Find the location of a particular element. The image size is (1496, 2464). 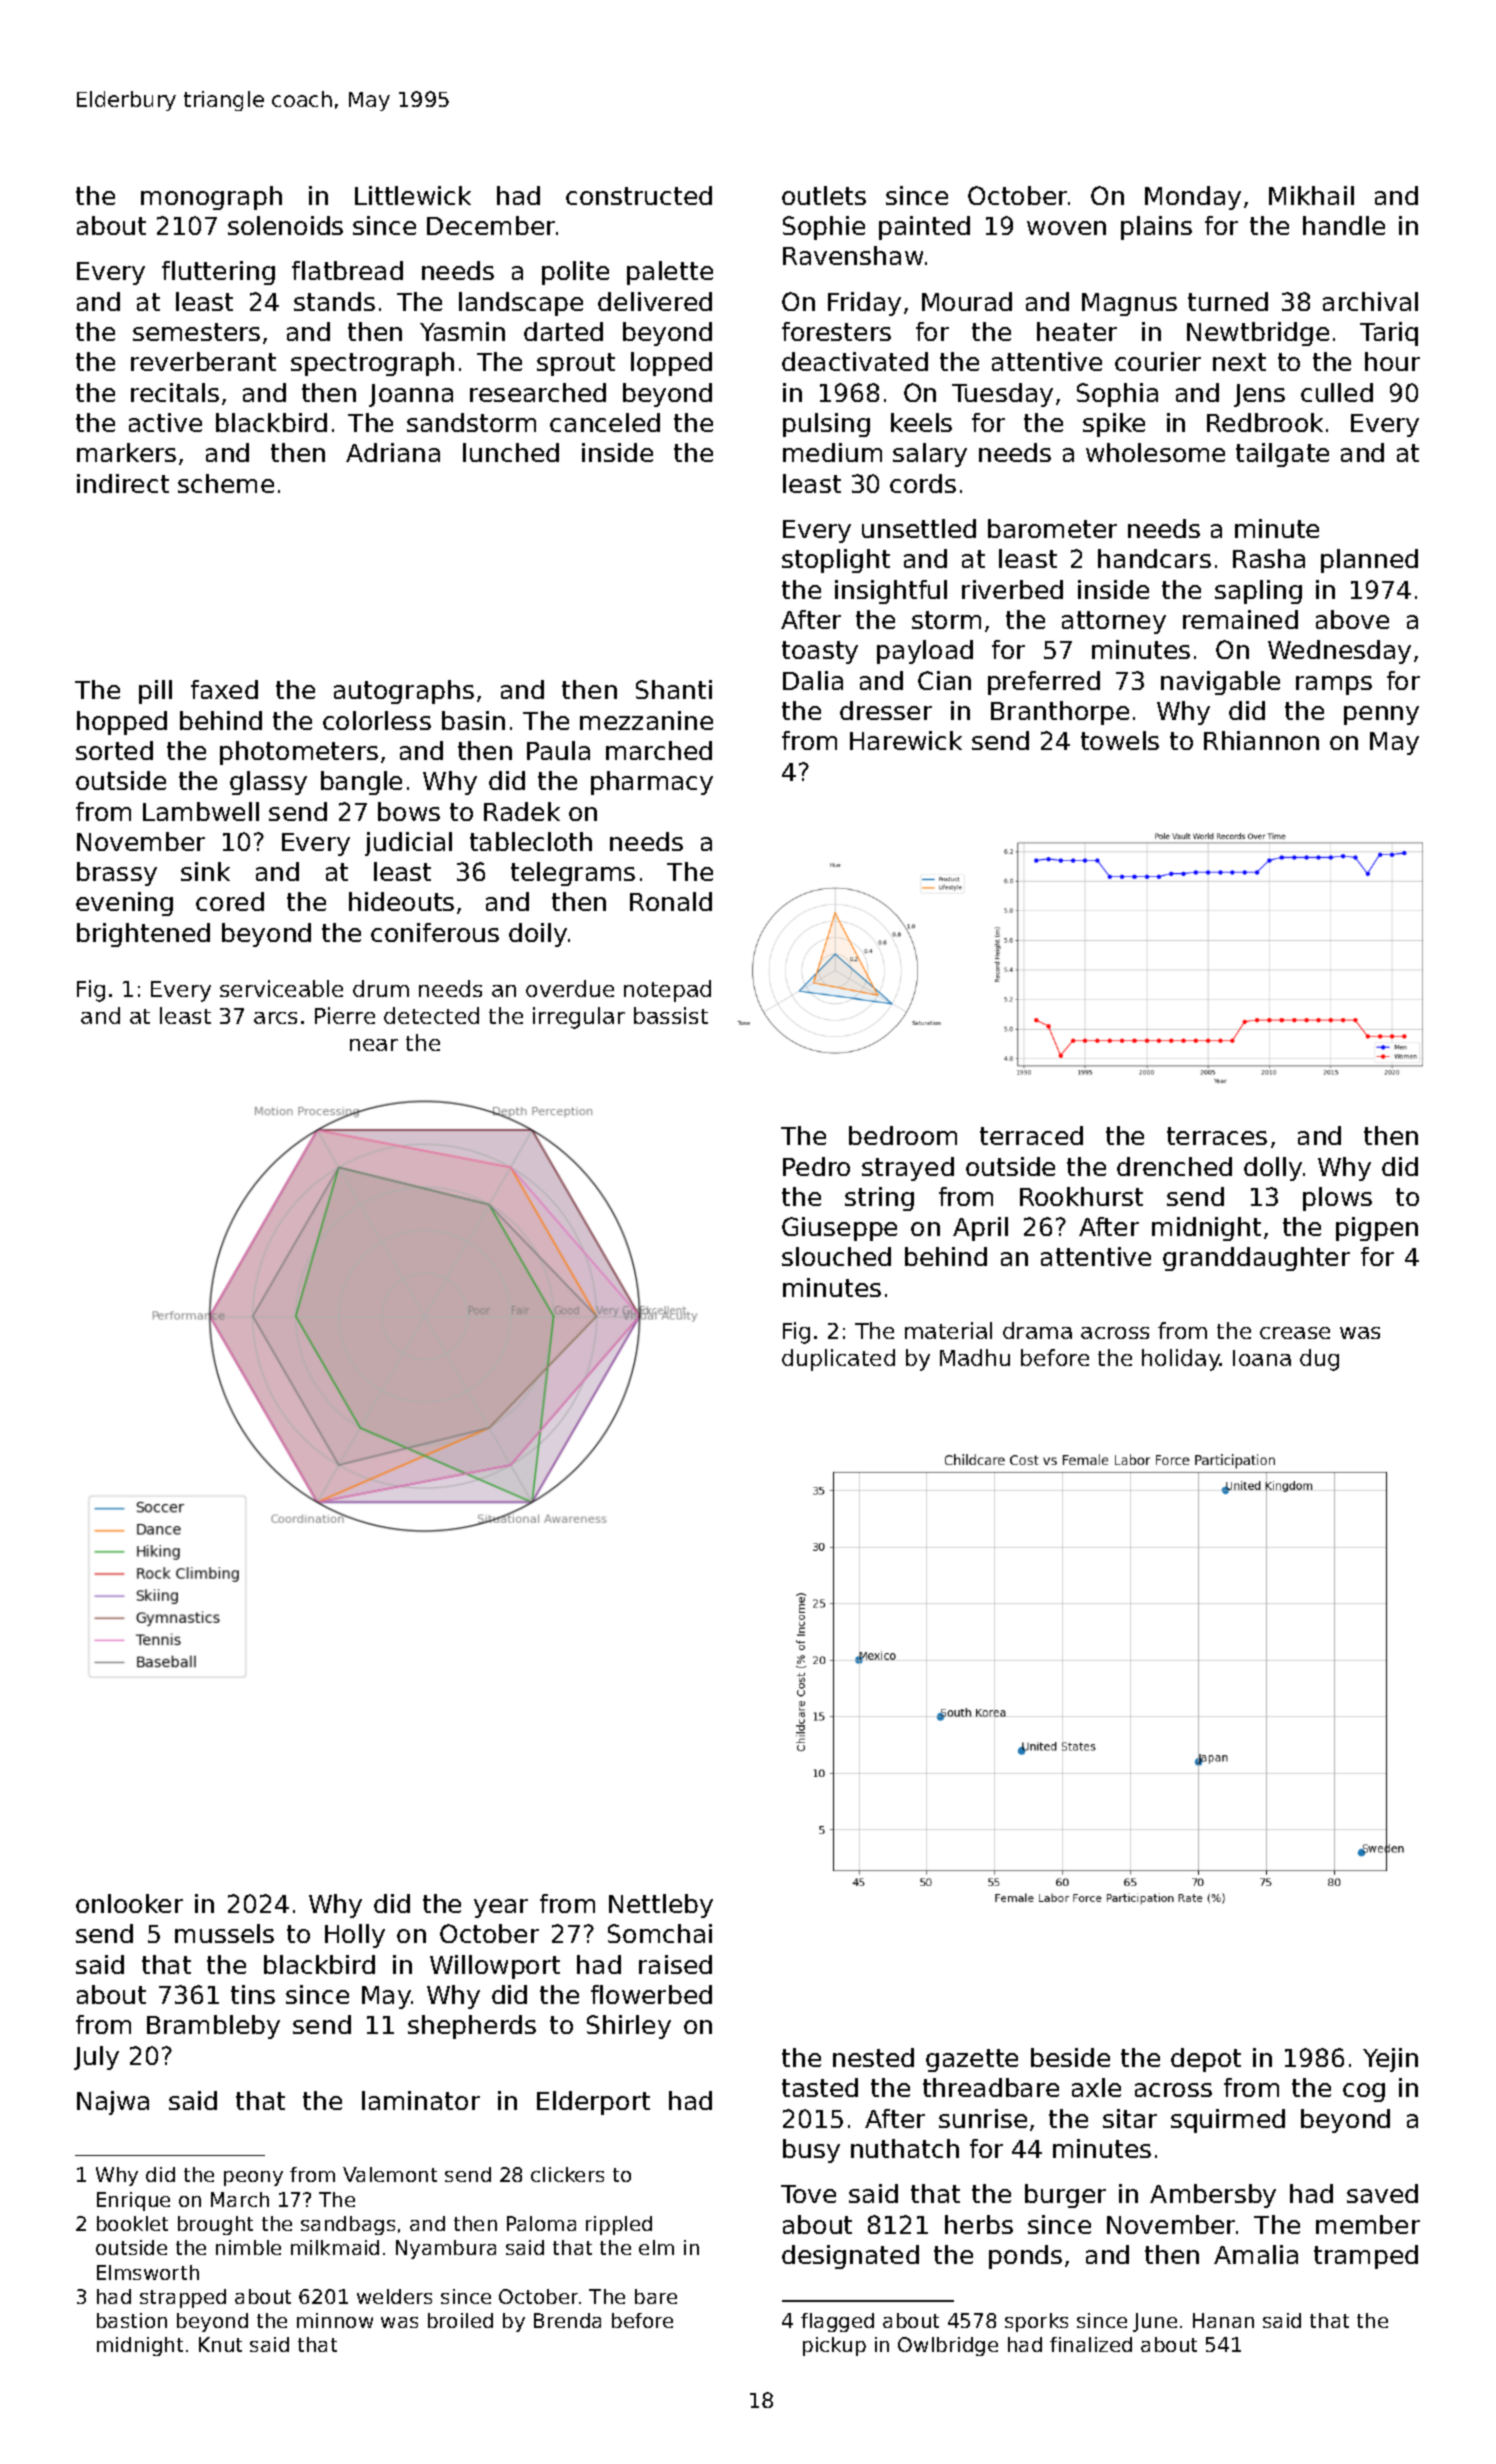

evening is located at coordinates (124, 904).
